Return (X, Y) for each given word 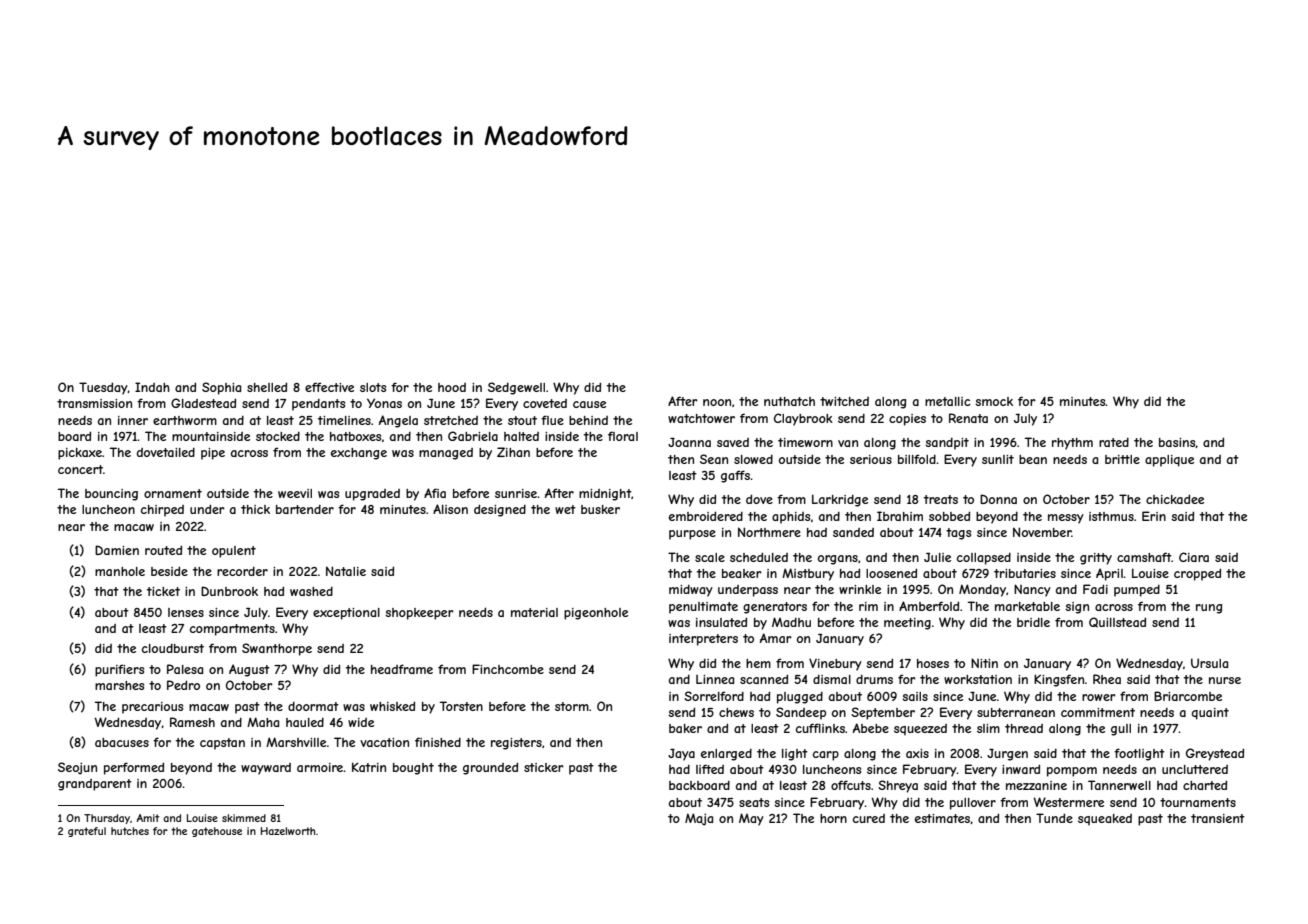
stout (522, 420)
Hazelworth (288, 831)
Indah (152, 387)
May (751, 819)
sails (915, 696)
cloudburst (173, 648)
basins (1177, 443)
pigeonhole (596, 614)
